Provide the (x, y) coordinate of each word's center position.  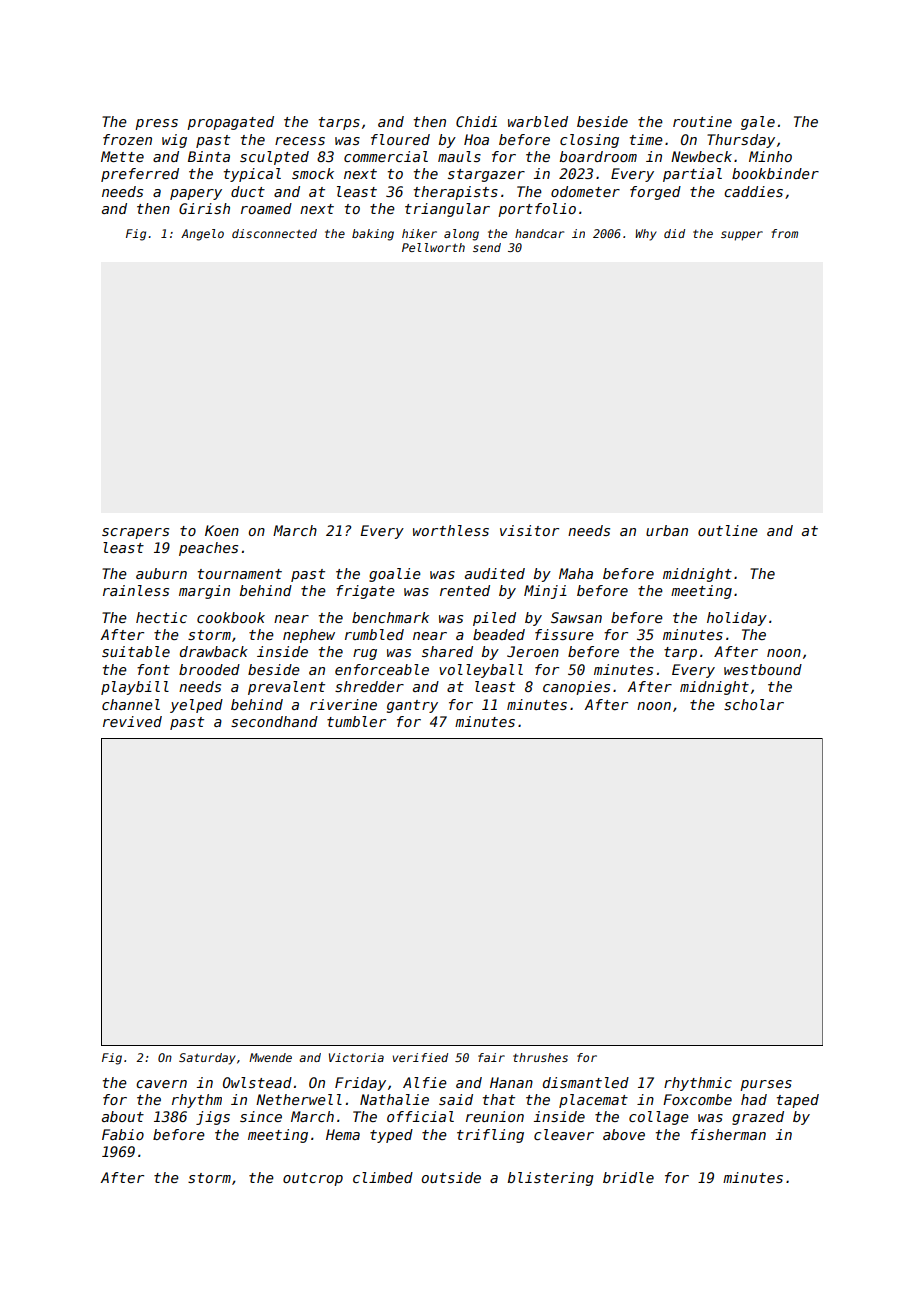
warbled (538, 121)
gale (758, 123)
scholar (754, 704)
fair (491, 1057)
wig (174, 141)
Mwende (270, 1057)
